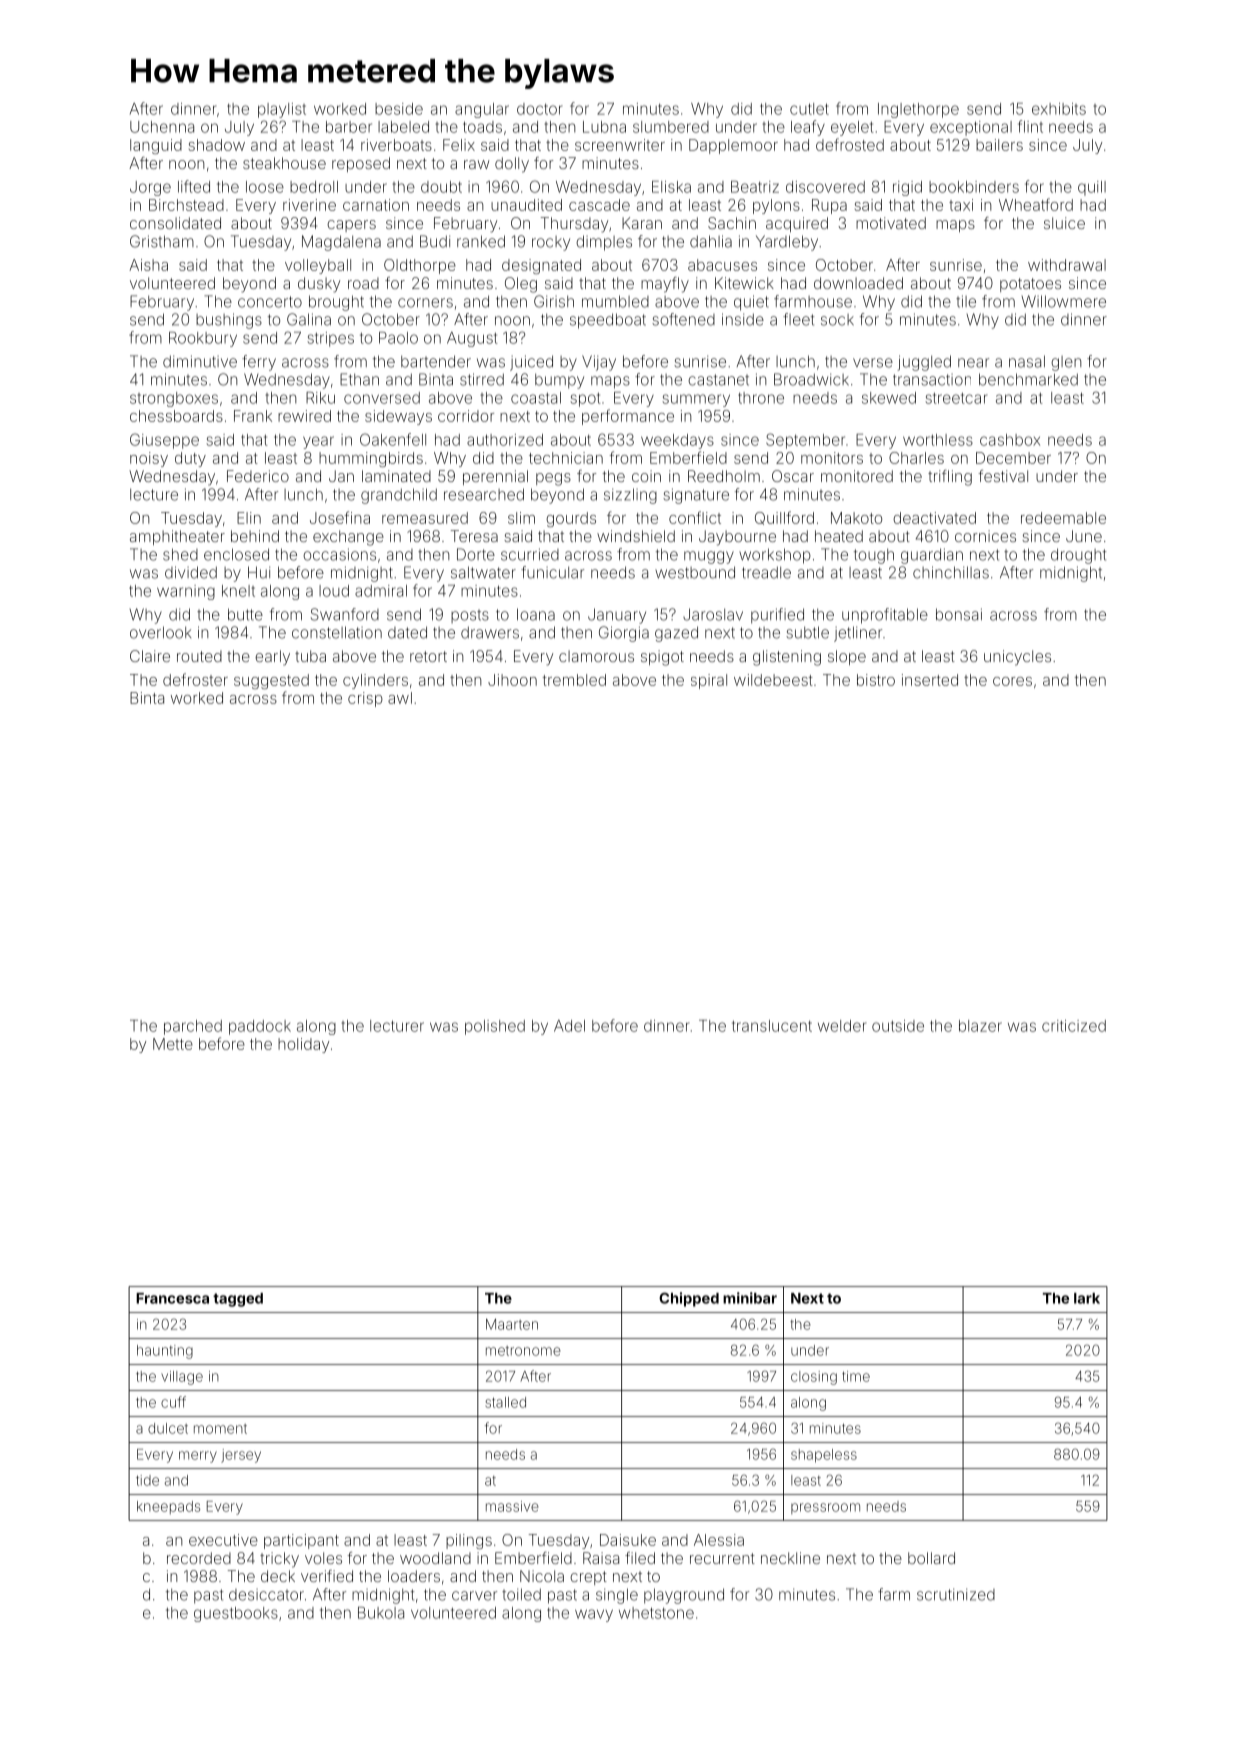 The height and width of the image is (1748, 1236). Describe the element at coordinates (750, 1298) in the image. I see `minibar` at that location.
